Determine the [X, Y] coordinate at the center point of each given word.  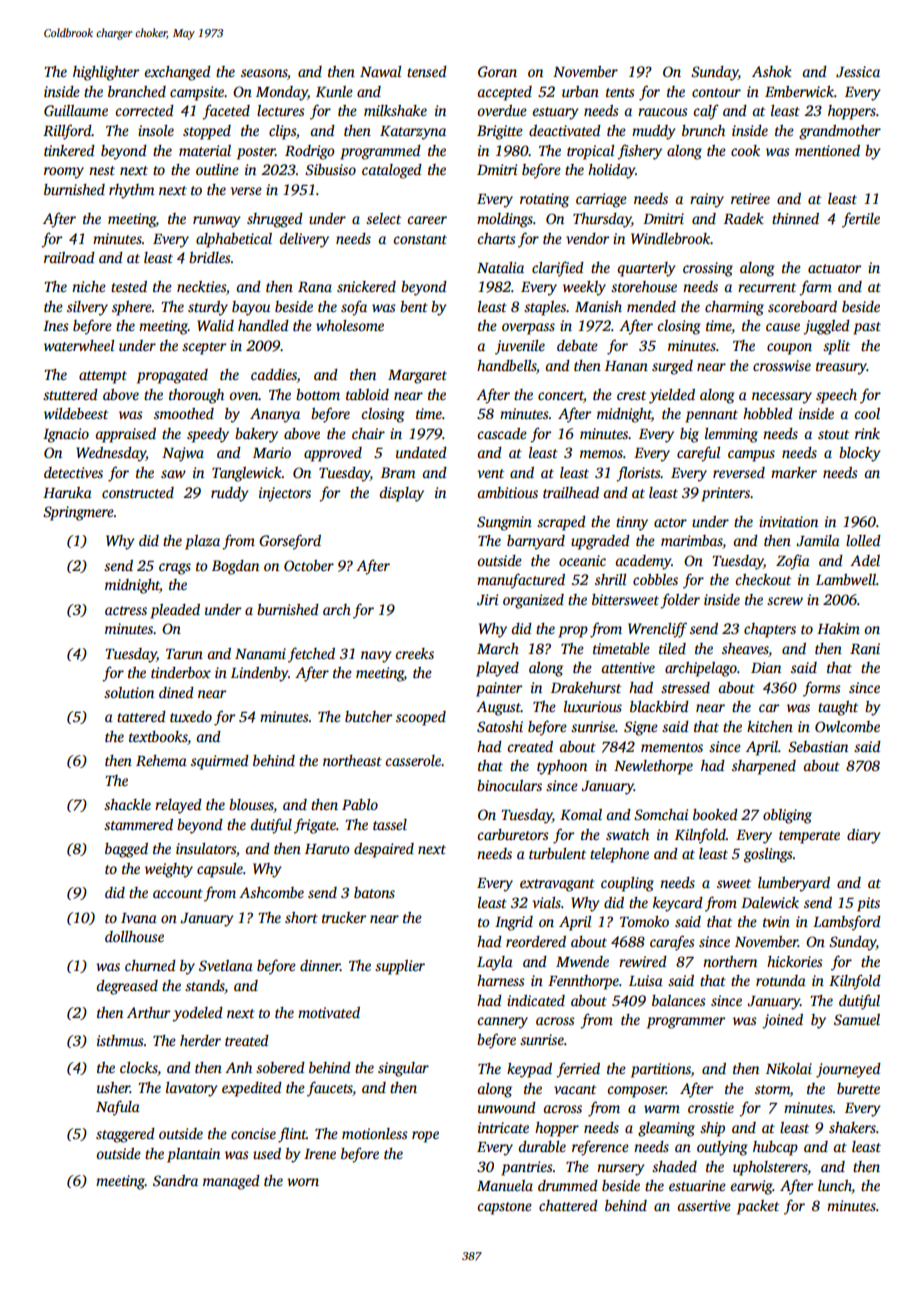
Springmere [78, 513]
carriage [601, 200]
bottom [318, 394]
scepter [204, 348]
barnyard [536, 542]
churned [150, 965]
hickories [795, 961]
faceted [226, 112]
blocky [860, 454]
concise [253, 1133]
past [867, 328]
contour [716, 92]
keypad [529, 1070]
